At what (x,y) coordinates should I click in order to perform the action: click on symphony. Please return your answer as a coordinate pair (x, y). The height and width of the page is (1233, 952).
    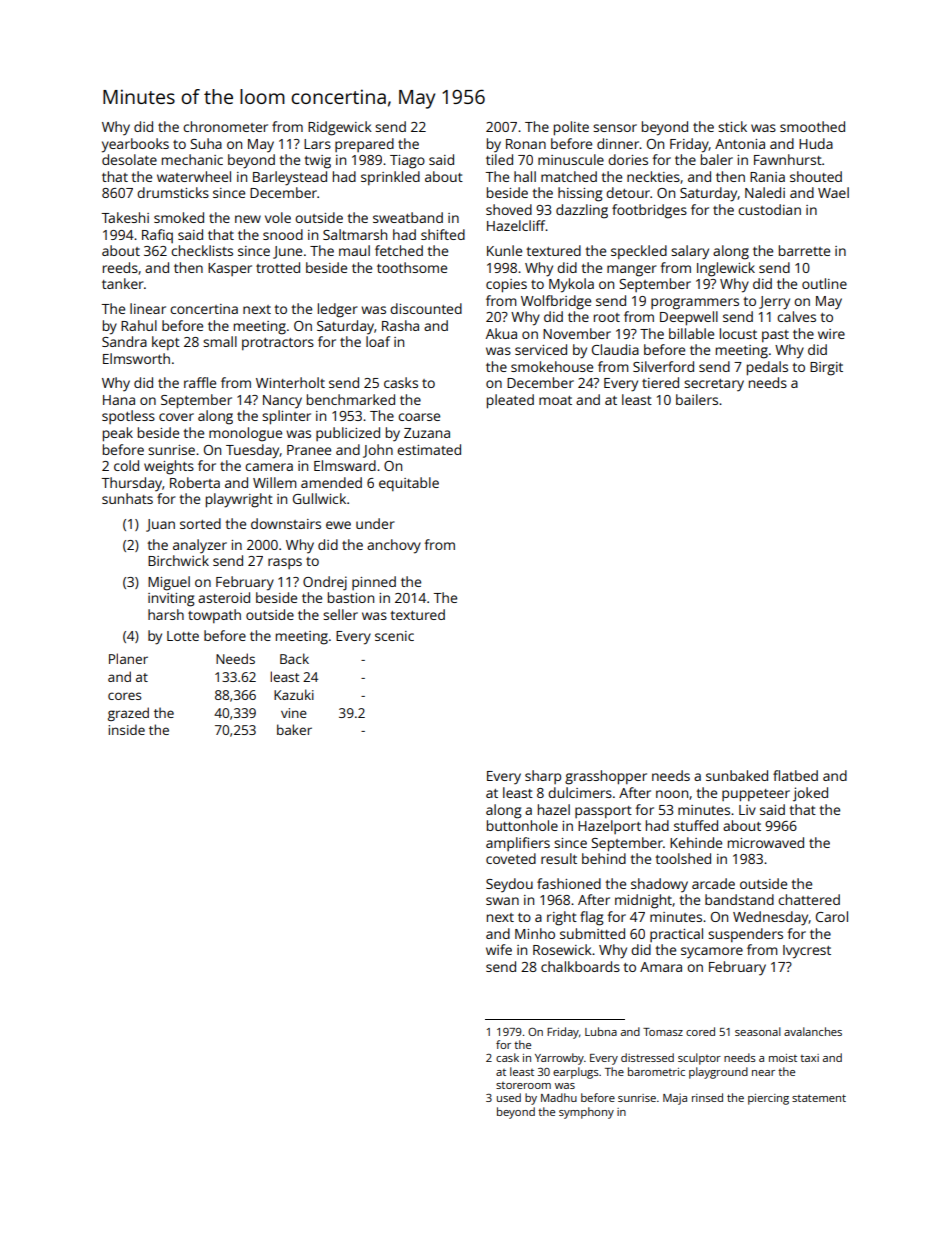
    Looking at the image, I should click on (586, 1113).
